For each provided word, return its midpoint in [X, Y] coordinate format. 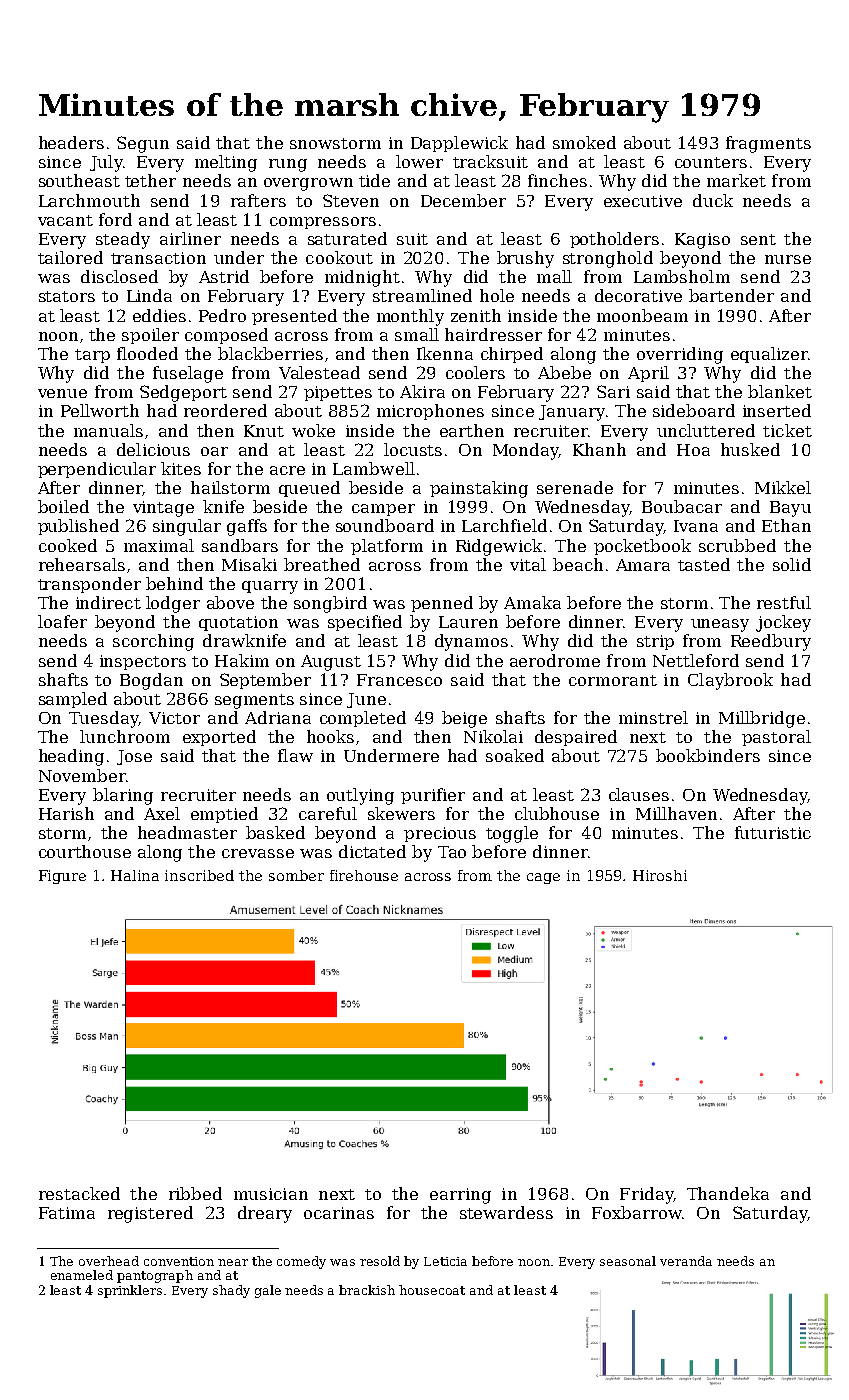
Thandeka [728, 1193]
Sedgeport [183, 393]
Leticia [445, 1261]
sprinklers [130, 1291]
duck [713, 200]
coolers [475, 372]
